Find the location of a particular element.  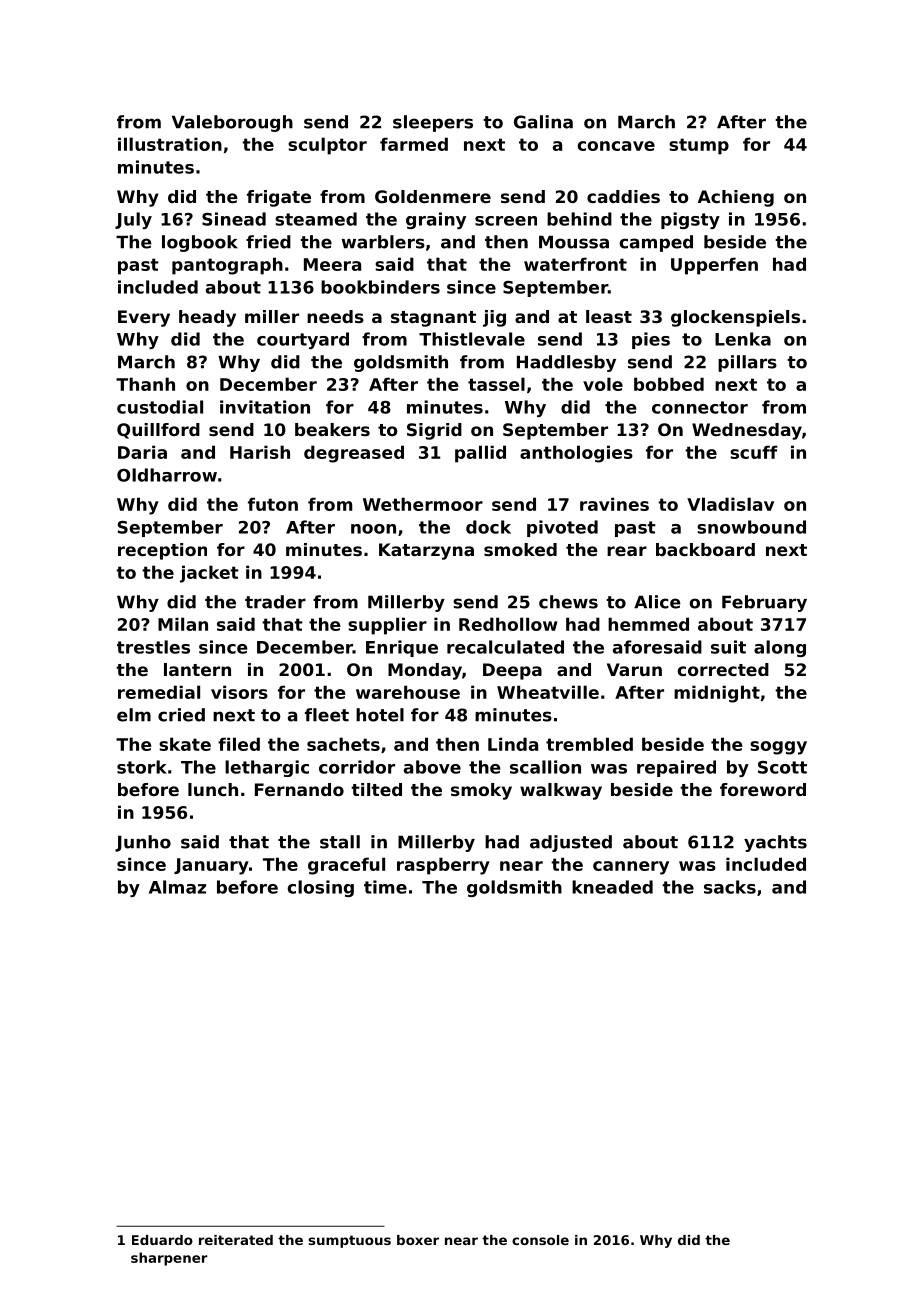

stork is located at coordinates (142, 767).
